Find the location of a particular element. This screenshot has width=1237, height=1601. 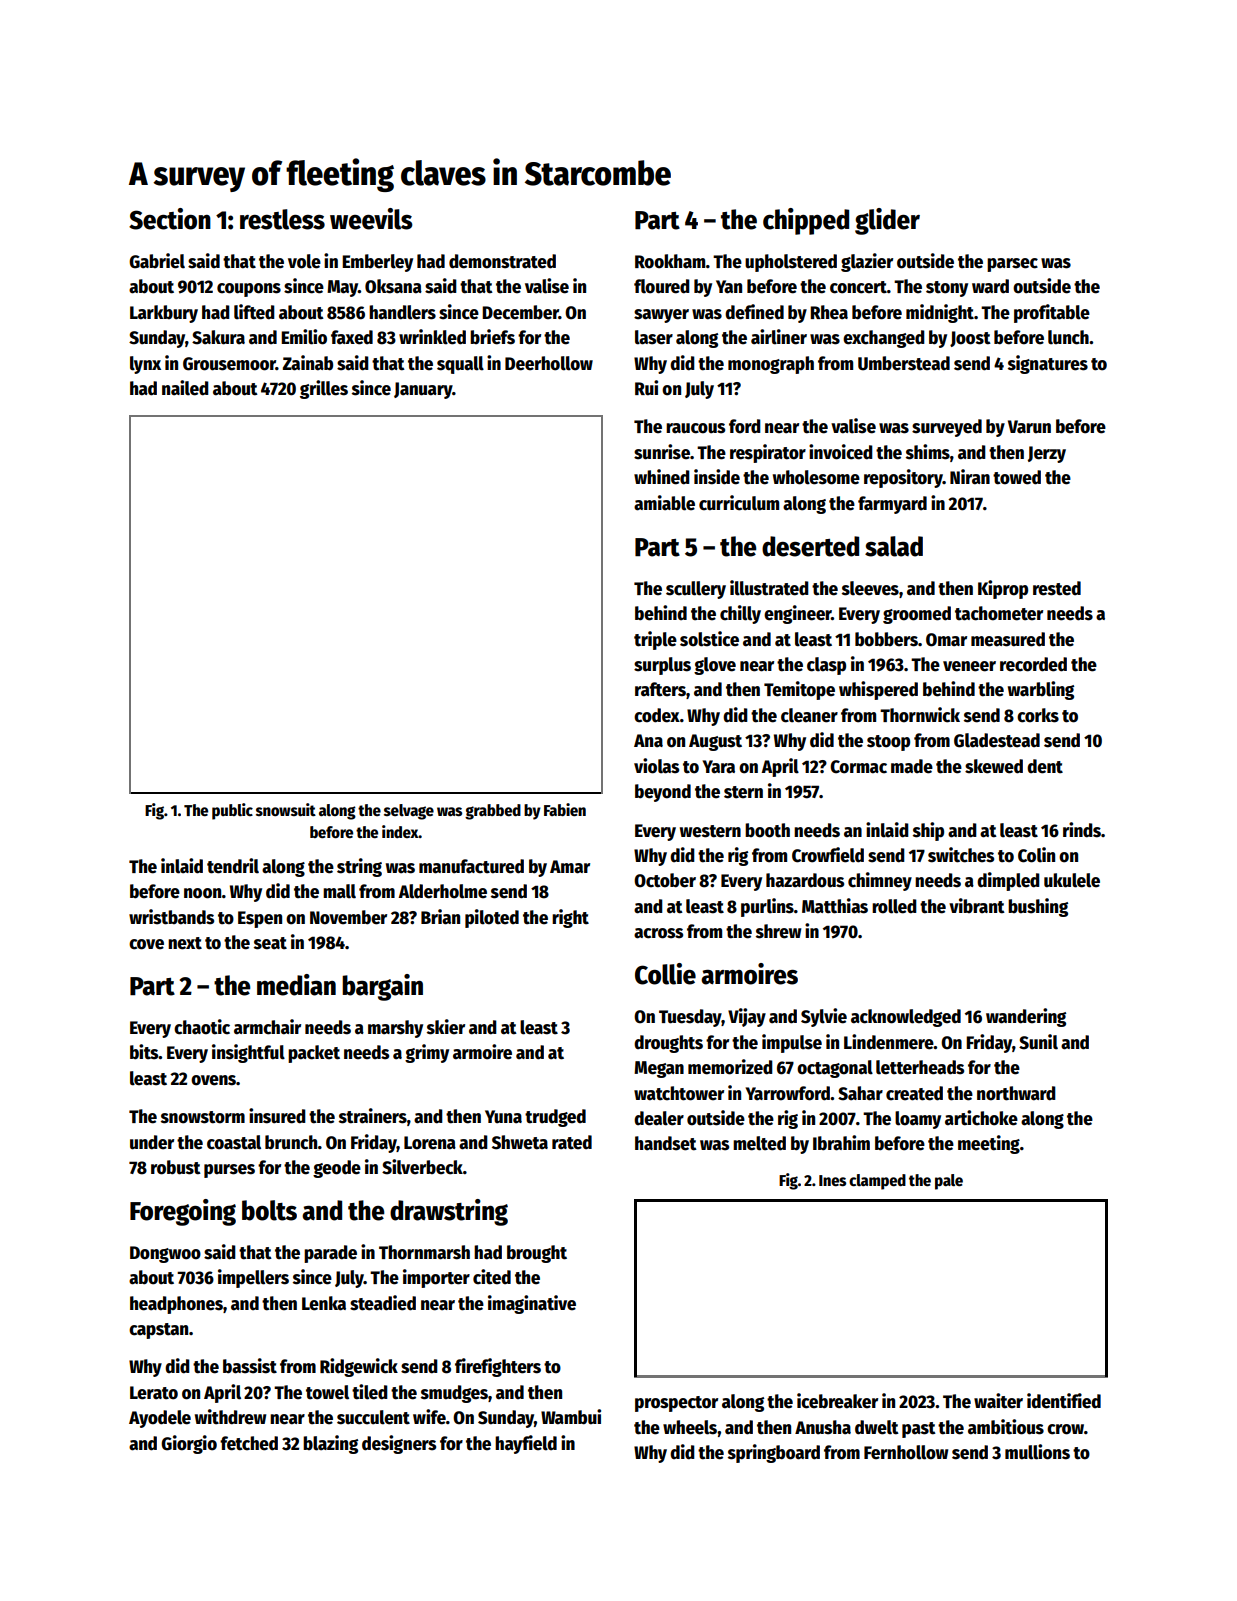

curriculum is located at coordinates (739, 503).
